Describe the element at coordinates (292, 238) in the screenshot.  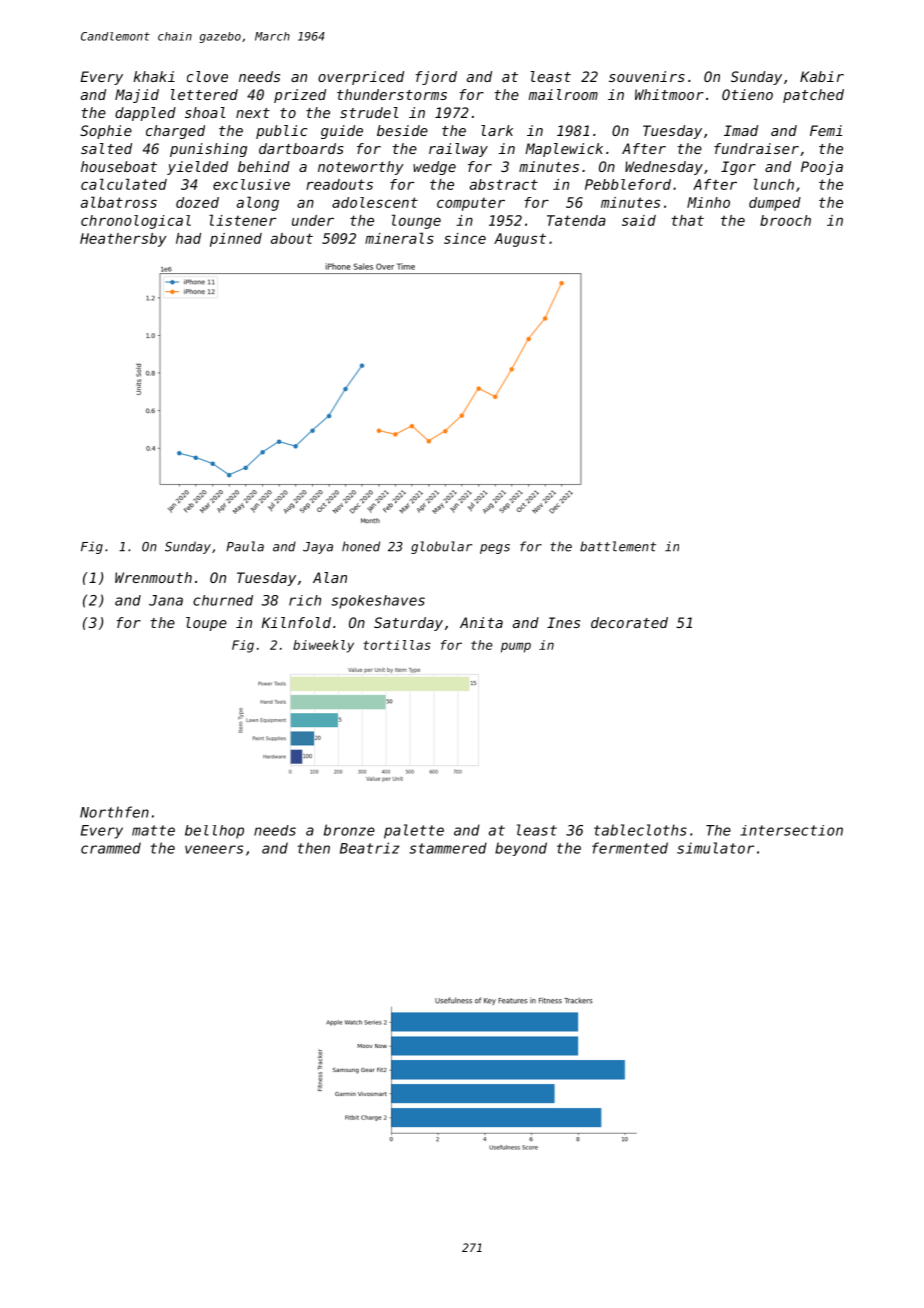
I see `about` at that location.
